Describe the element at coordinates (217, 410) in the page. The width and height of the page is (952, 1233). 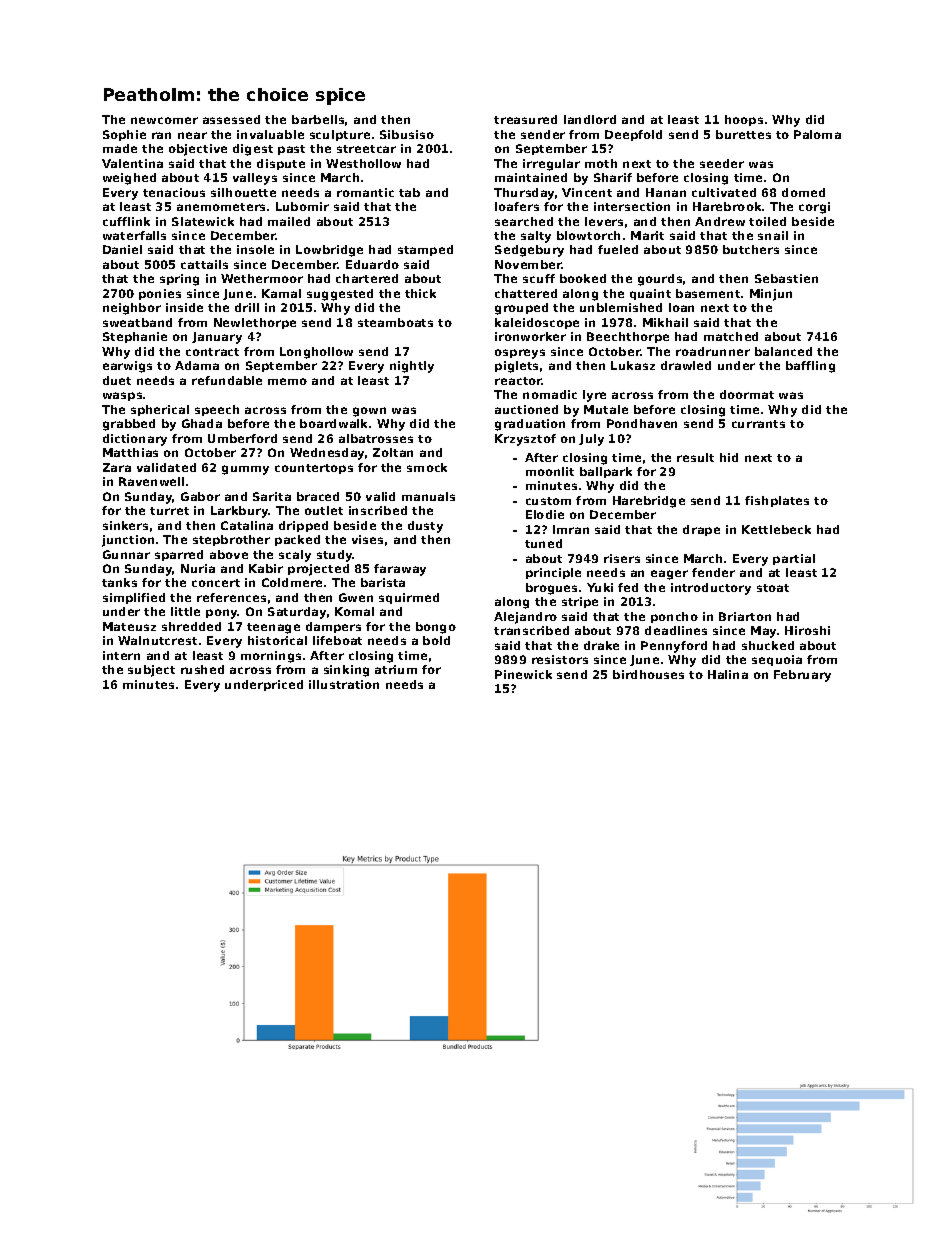
I see `speech` at that location.
